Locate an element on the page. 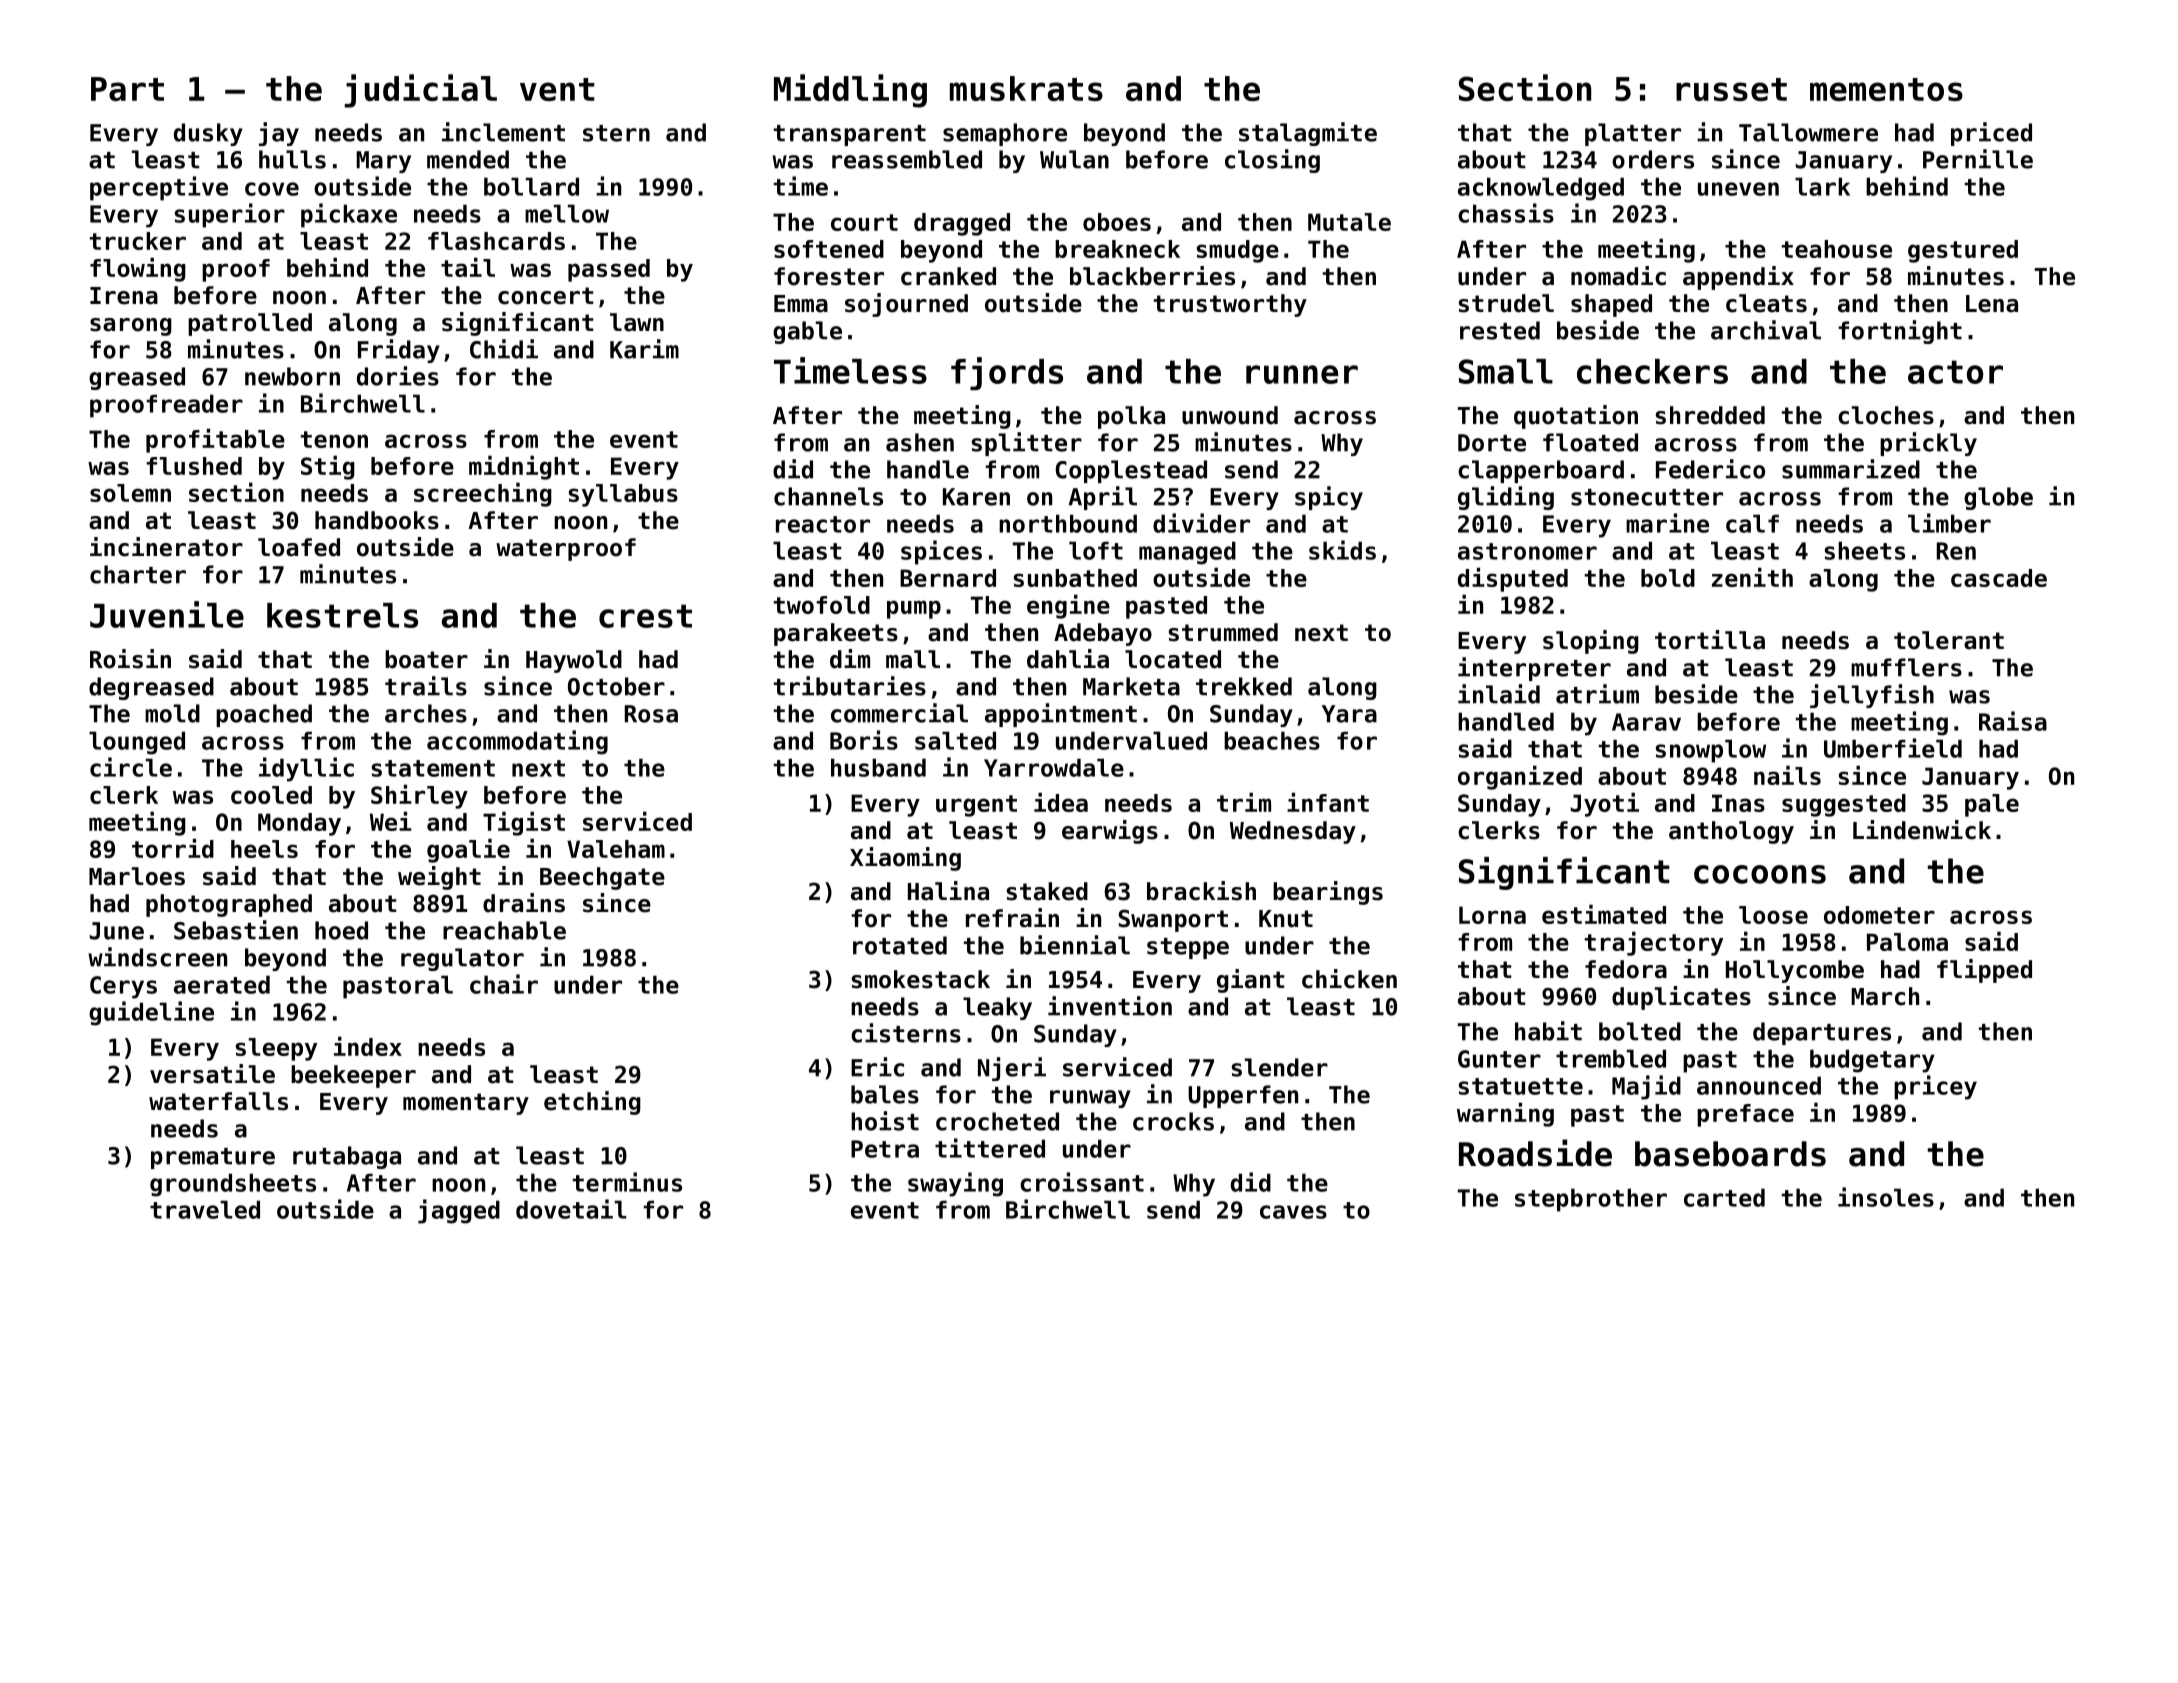 Image resolution: width=2178 pixels, height=1683 pixels. jagged is located at coordinates (459, 1211).
